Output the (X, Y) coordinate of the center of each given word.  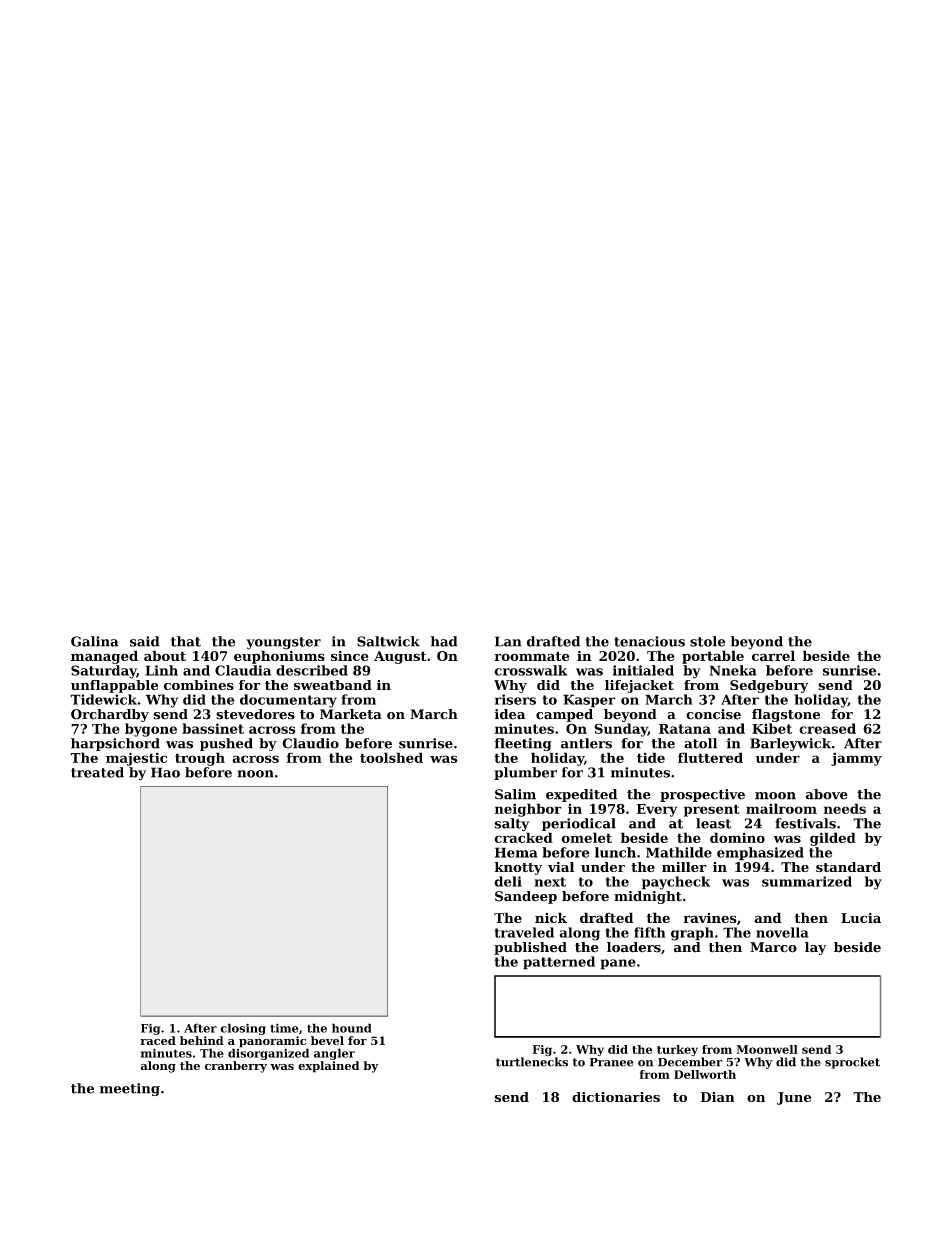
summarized (807, 881)
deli (508, 881)
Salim (515, 794)
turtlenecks (532, 1062)
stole (707, 641)
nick (551, 917)
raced (158, 1040)
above (827, 794)
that (186, 641)
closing (243, 1029)
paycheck (676, 883)
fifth (650, 932)
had (444, 641)
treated (97, 772)
